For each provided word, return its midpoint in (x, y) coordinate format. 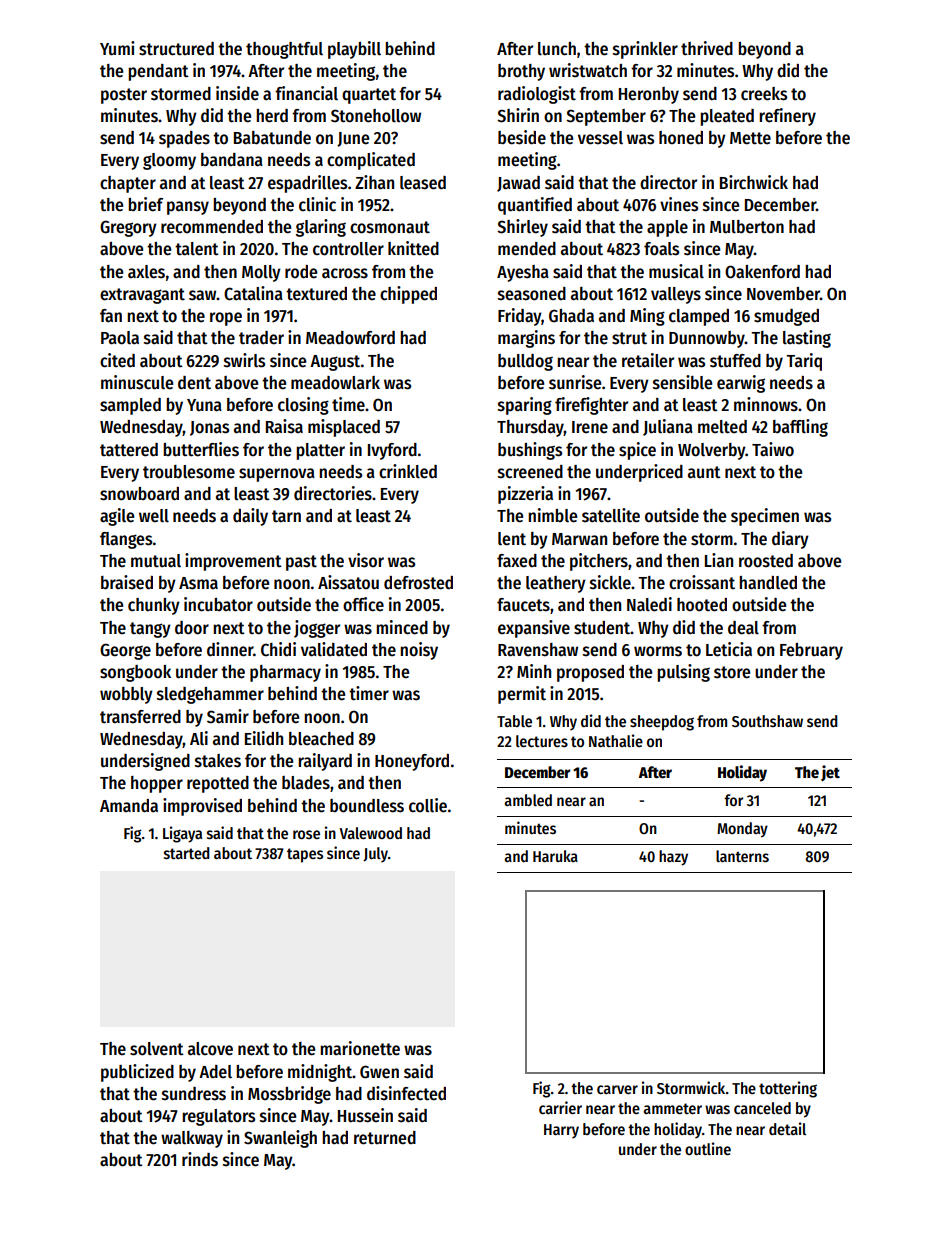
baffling (800, 428)
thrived (707, 48)
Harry (561, 1131)
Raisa (284, 426)
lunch (557, 49)
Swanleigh (280, 1139)
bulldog (525, 362)
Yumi (117, 48)
